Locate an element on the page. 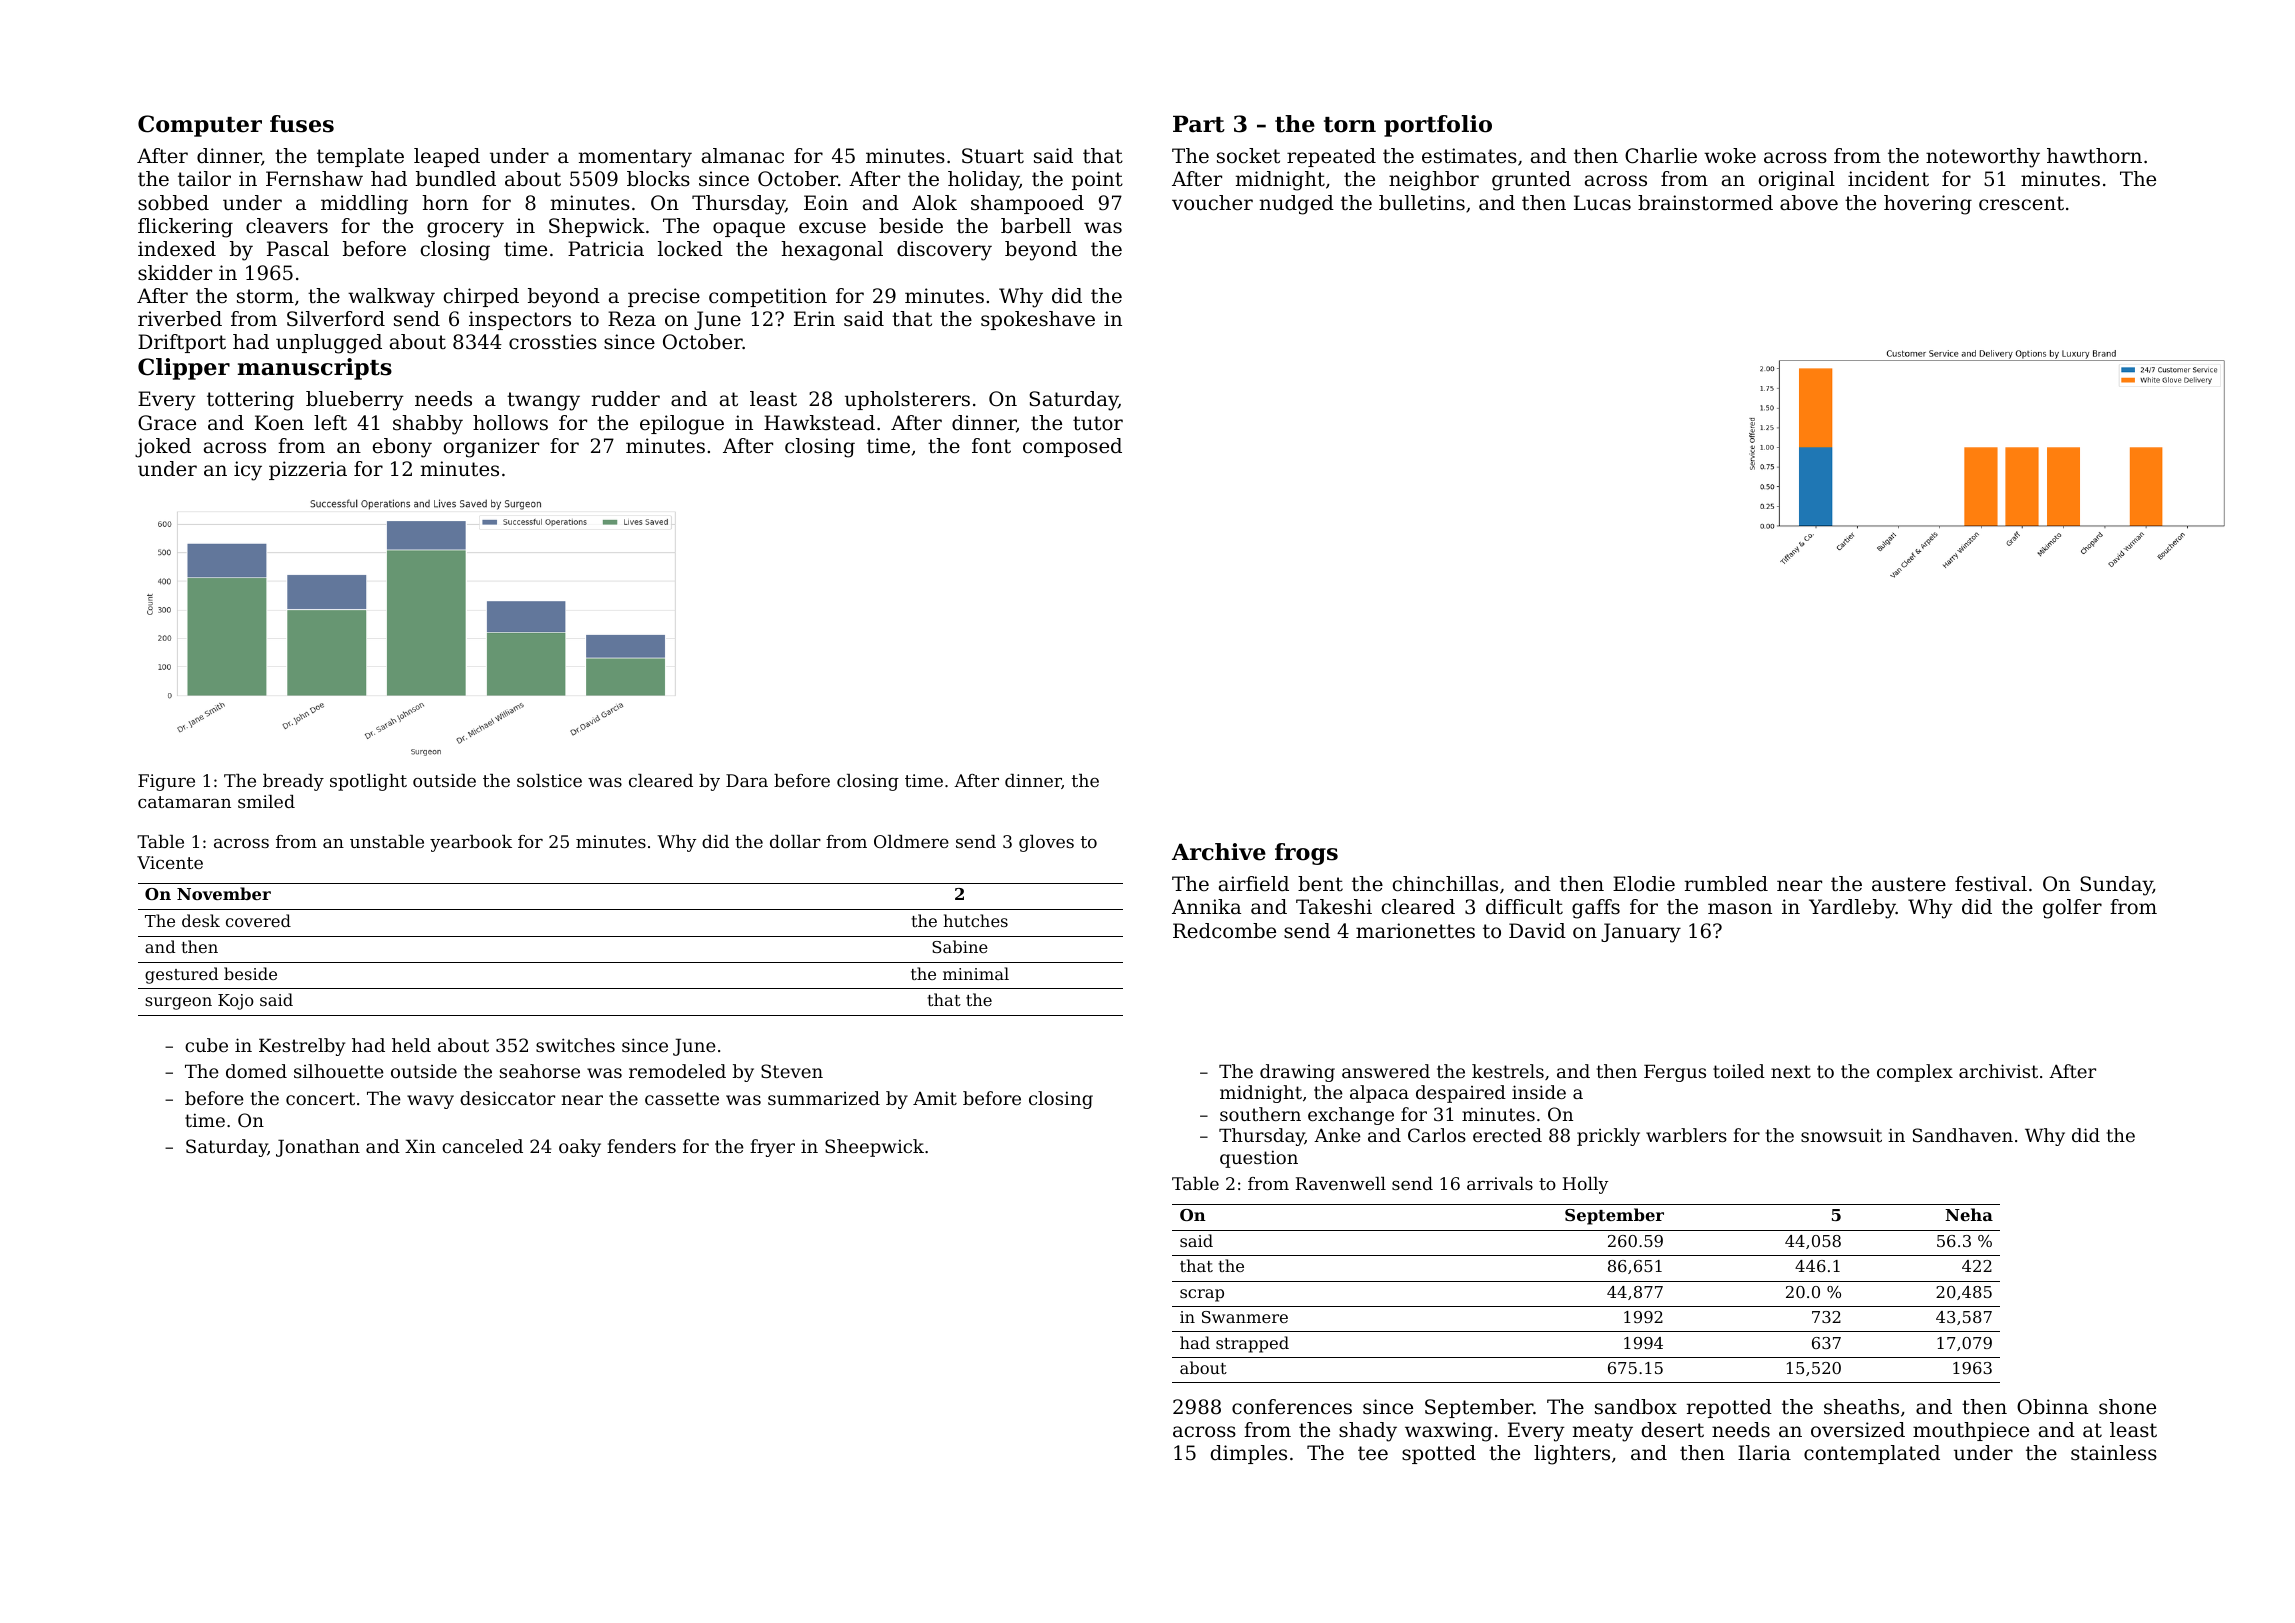 This page has width=2295, height=1623. question is located at coordinates (1259, 1159).
